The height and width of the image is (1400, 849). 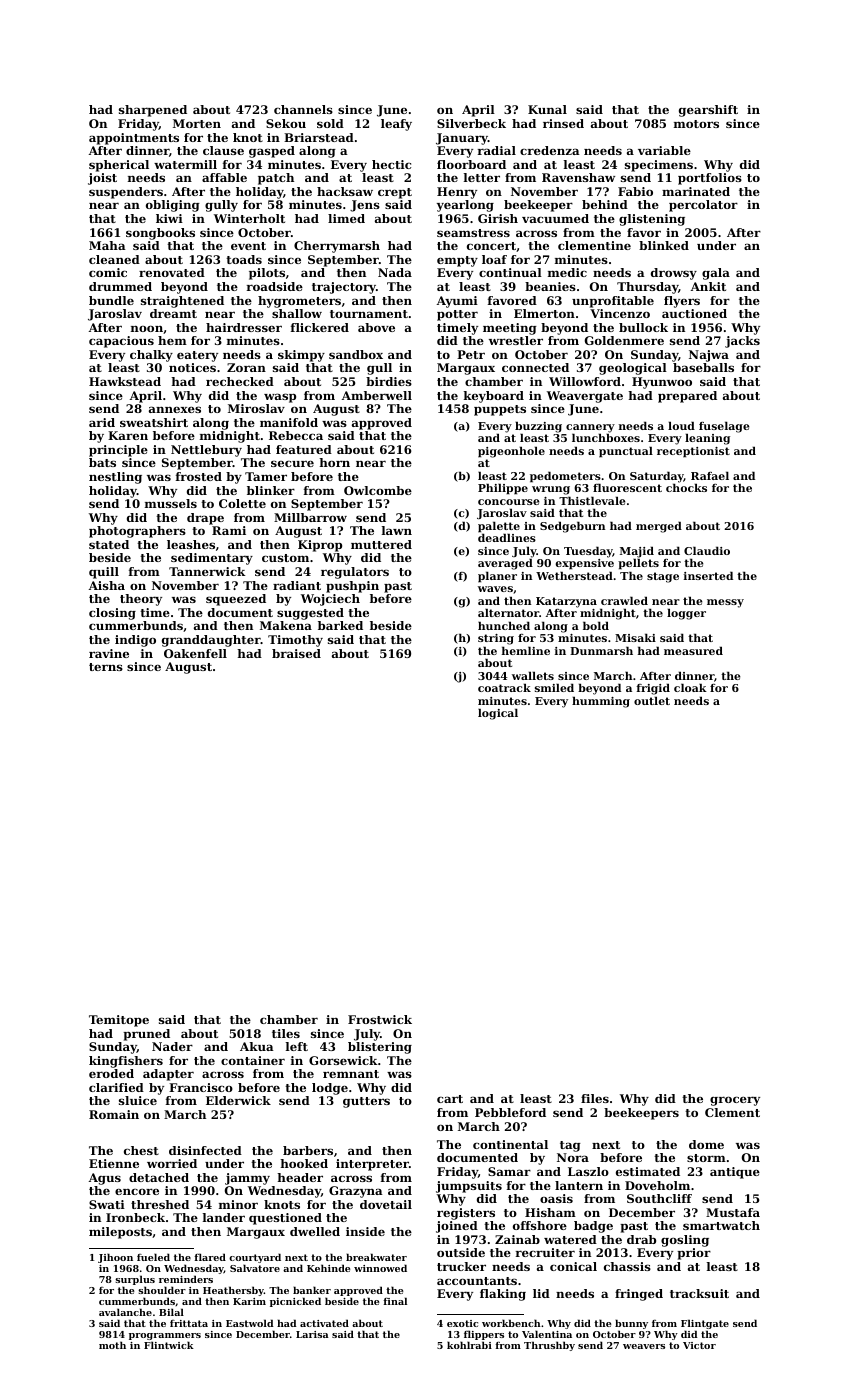 I want to click on Temitope, so click(x=119, y=1021).
